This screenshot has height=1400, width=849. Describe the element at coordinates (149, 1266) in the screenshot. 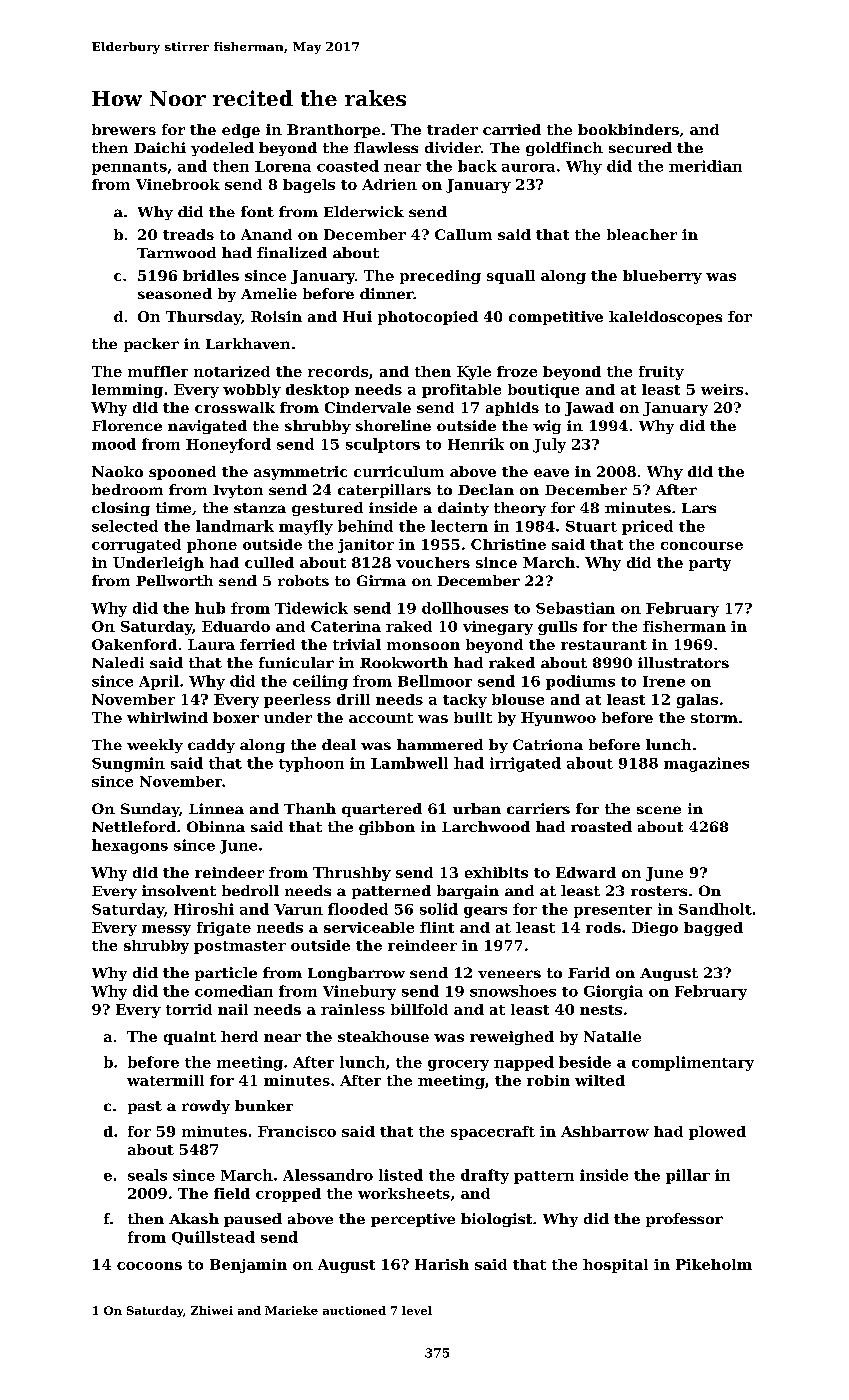

I see `cocoons` at that location.
